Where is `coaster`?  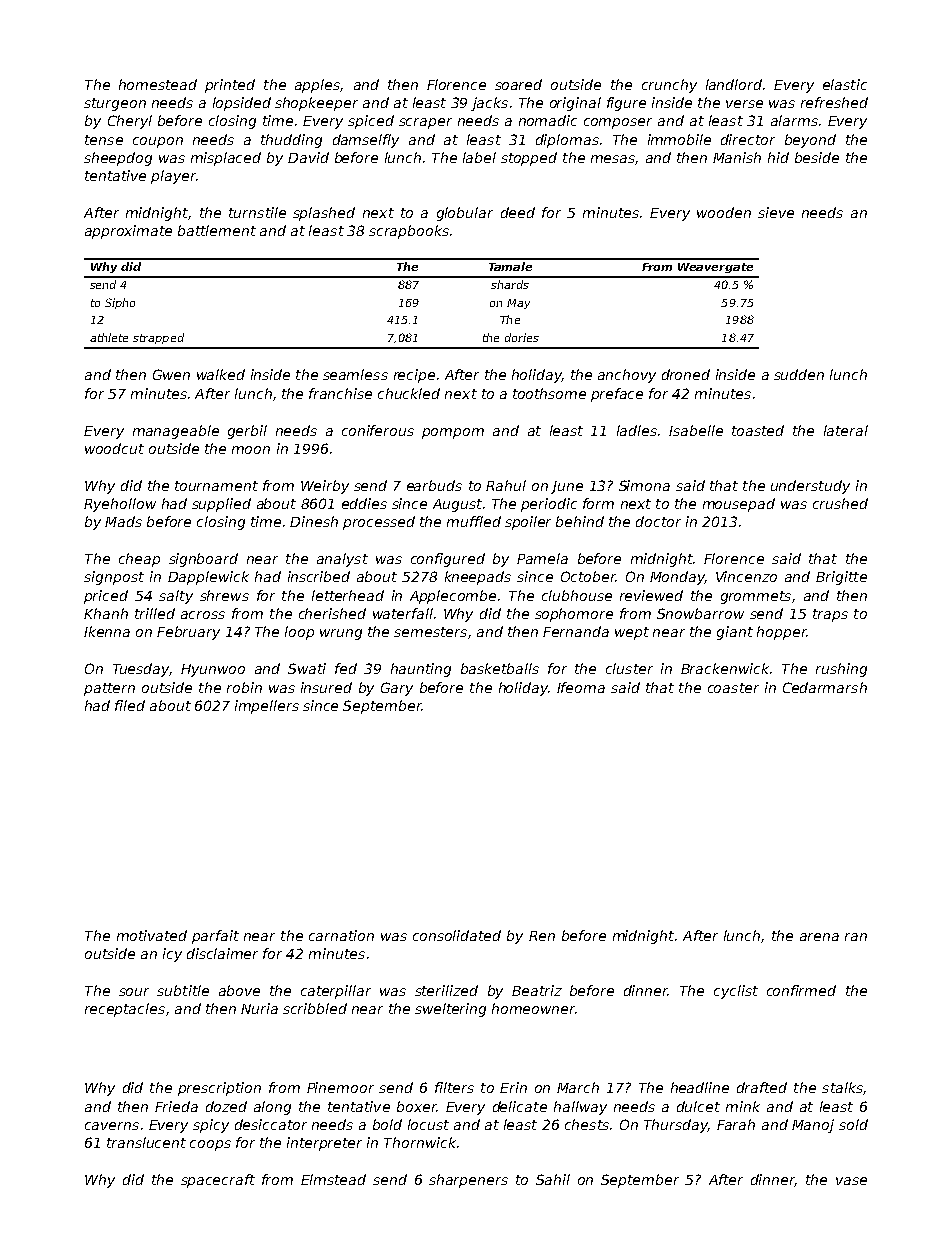
coaster is located at coordinates (733, 688).
